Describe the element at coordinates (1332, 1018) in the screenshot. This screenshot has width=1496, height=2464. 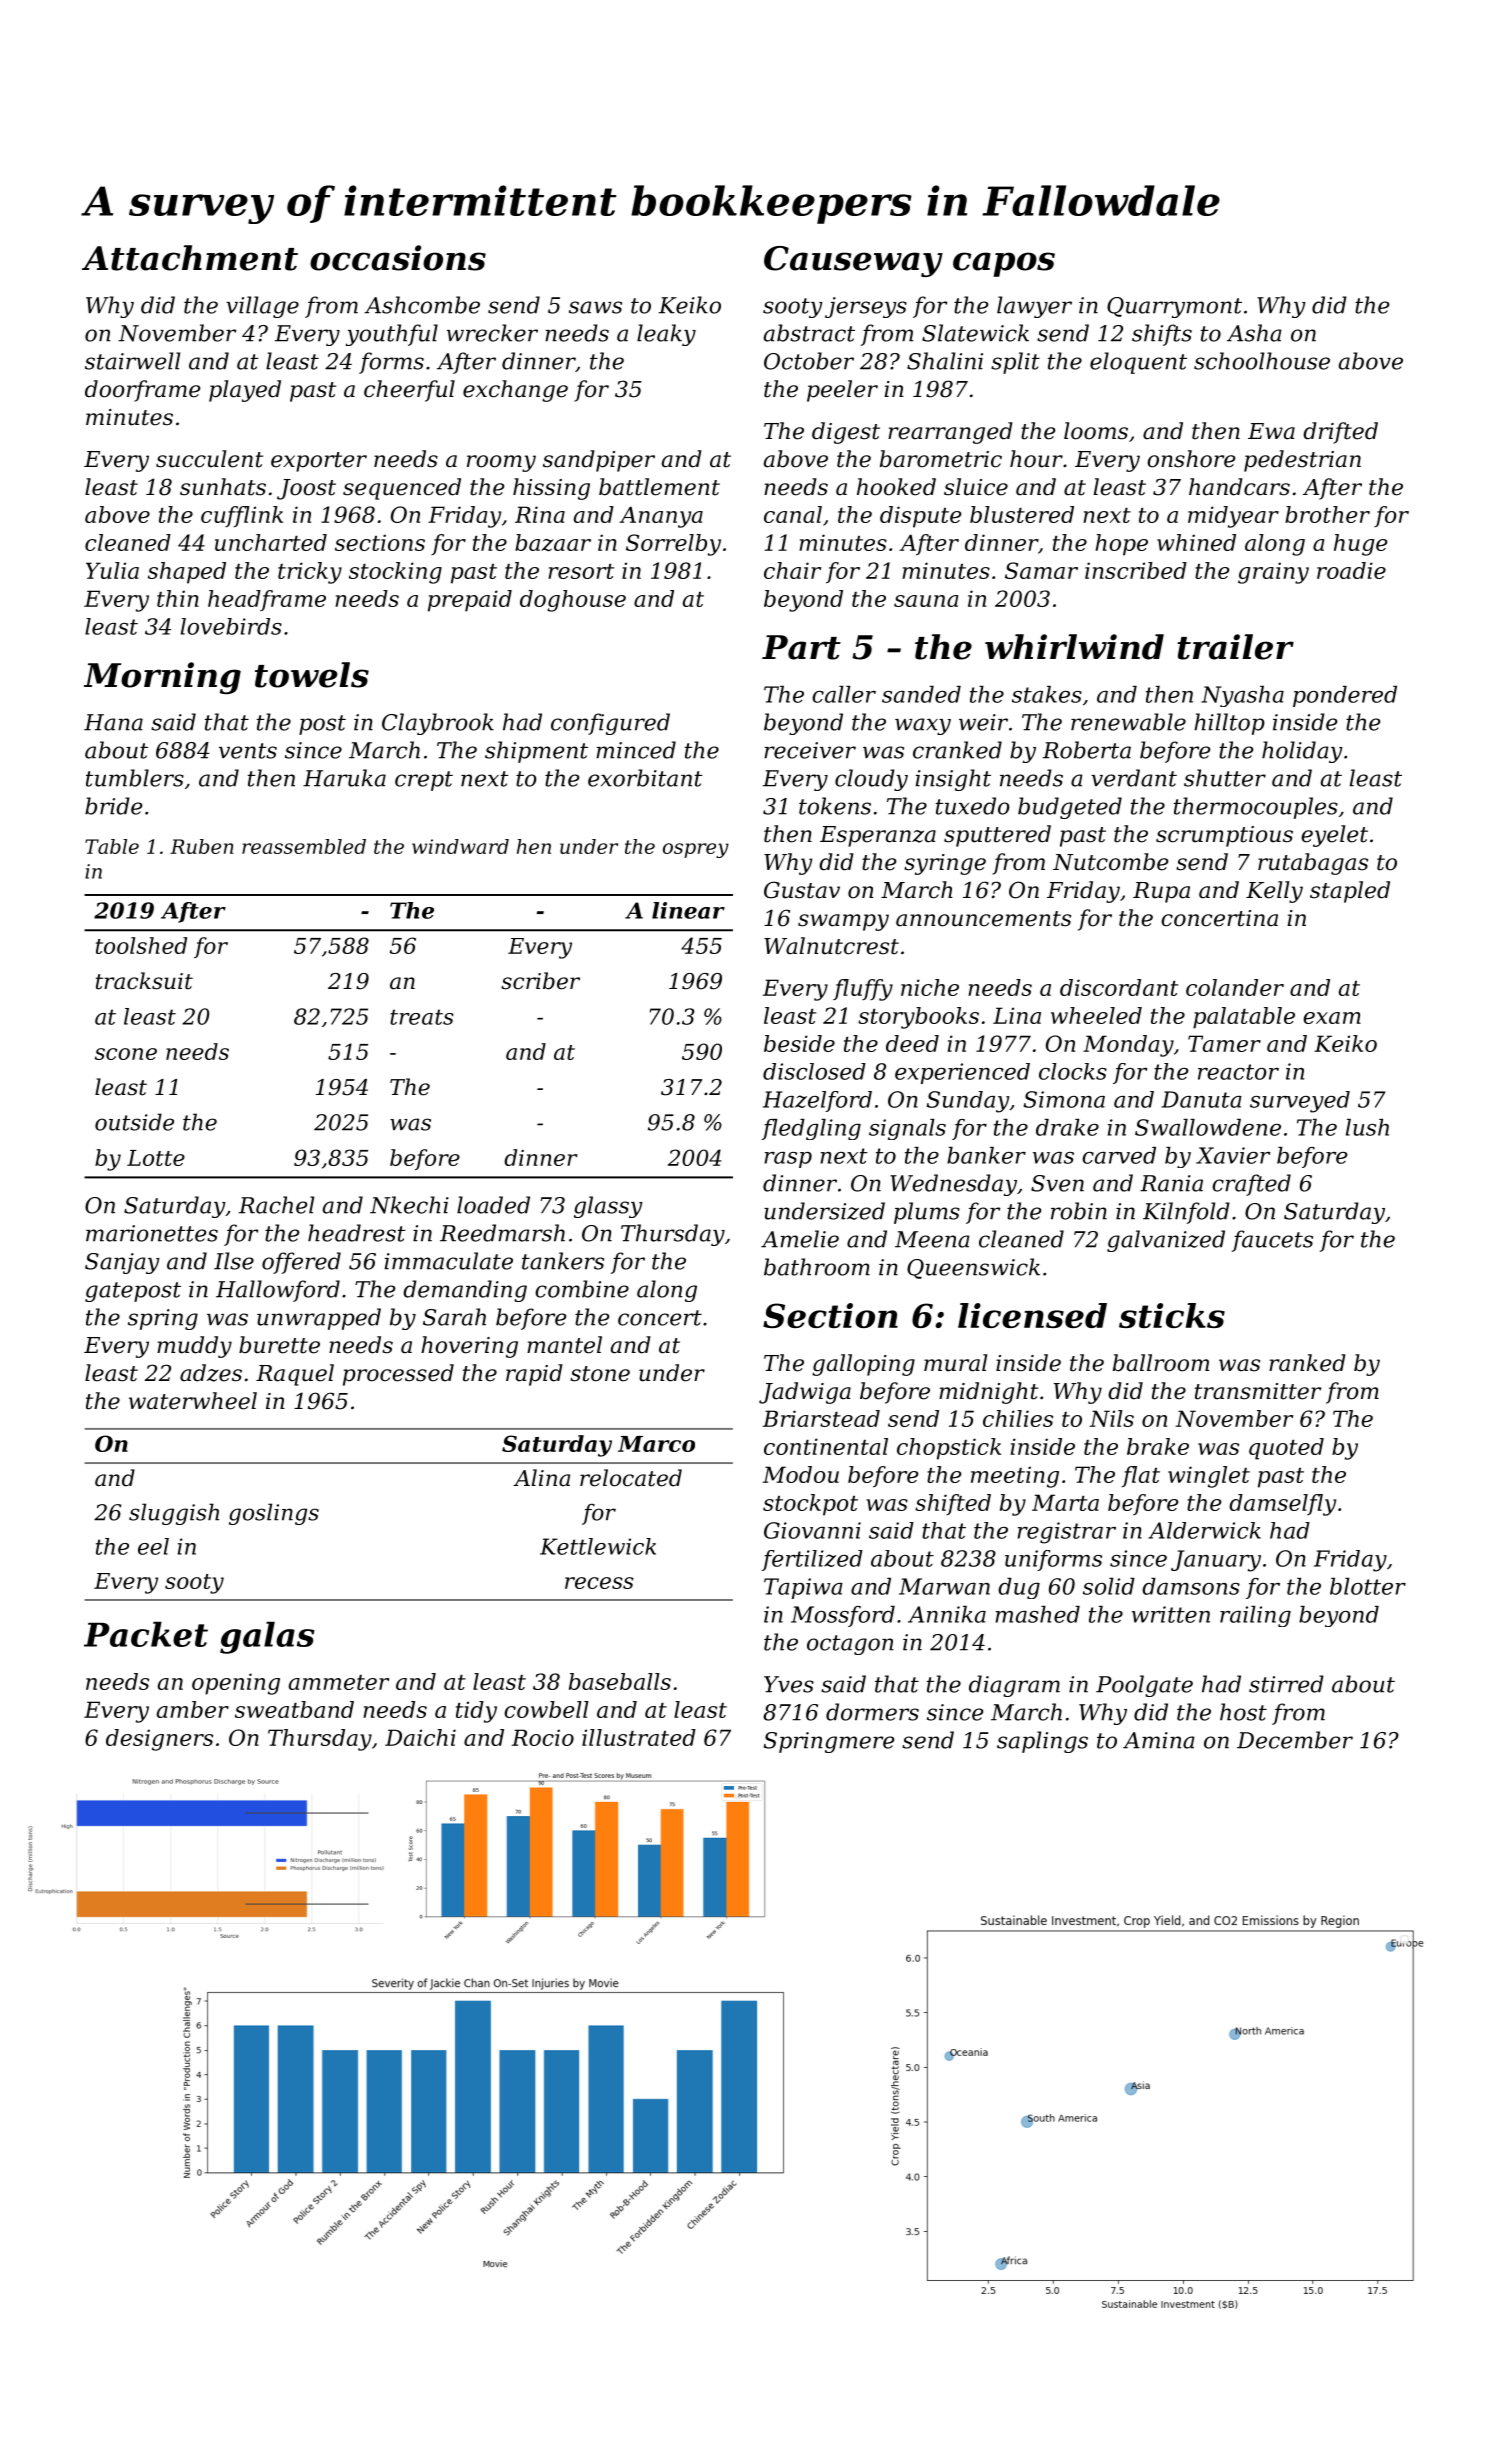
I see `exam` at that location.
